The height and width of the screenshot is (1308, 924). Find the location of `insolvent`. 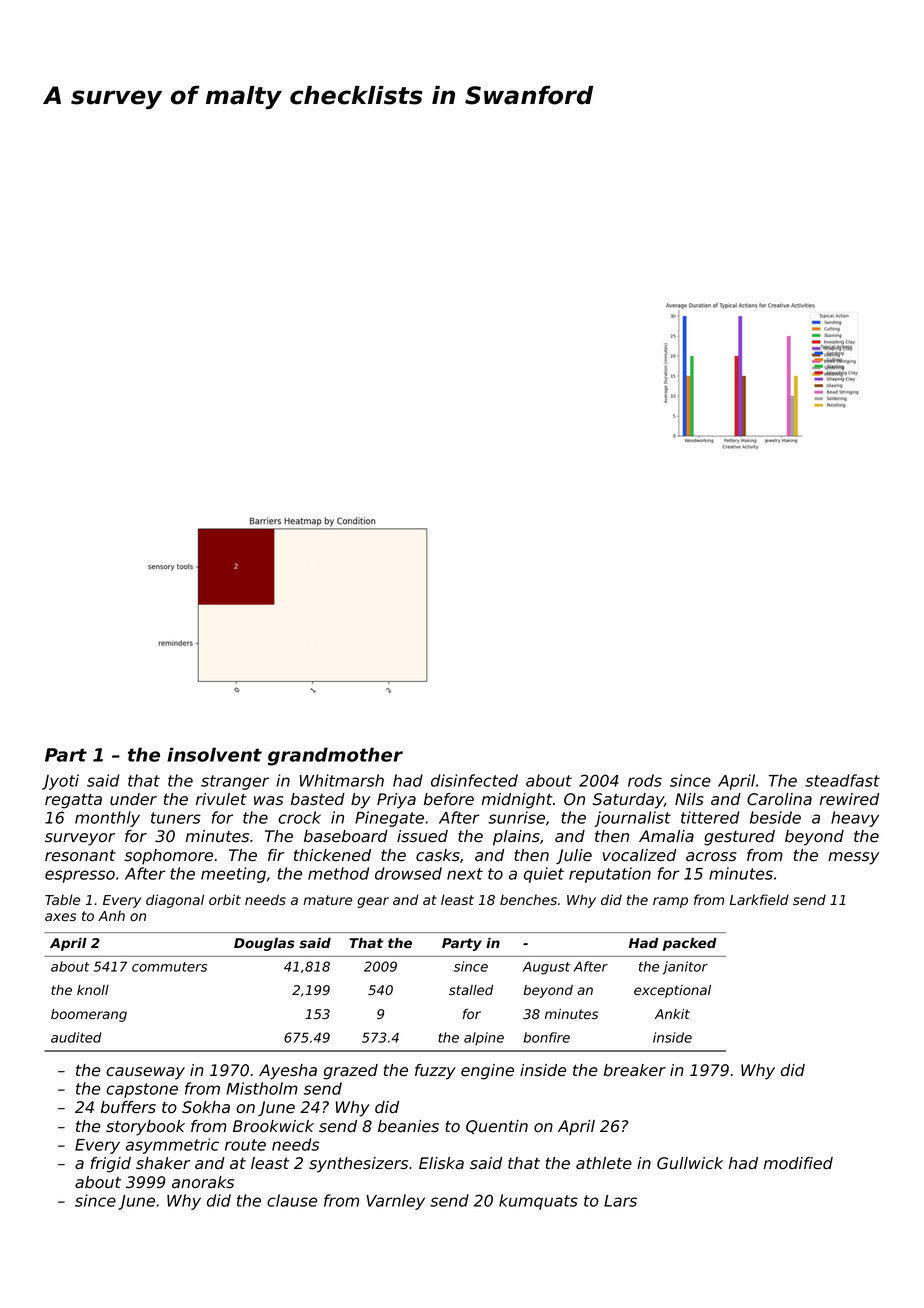

insolvent is located at coordinates (214, 754).
